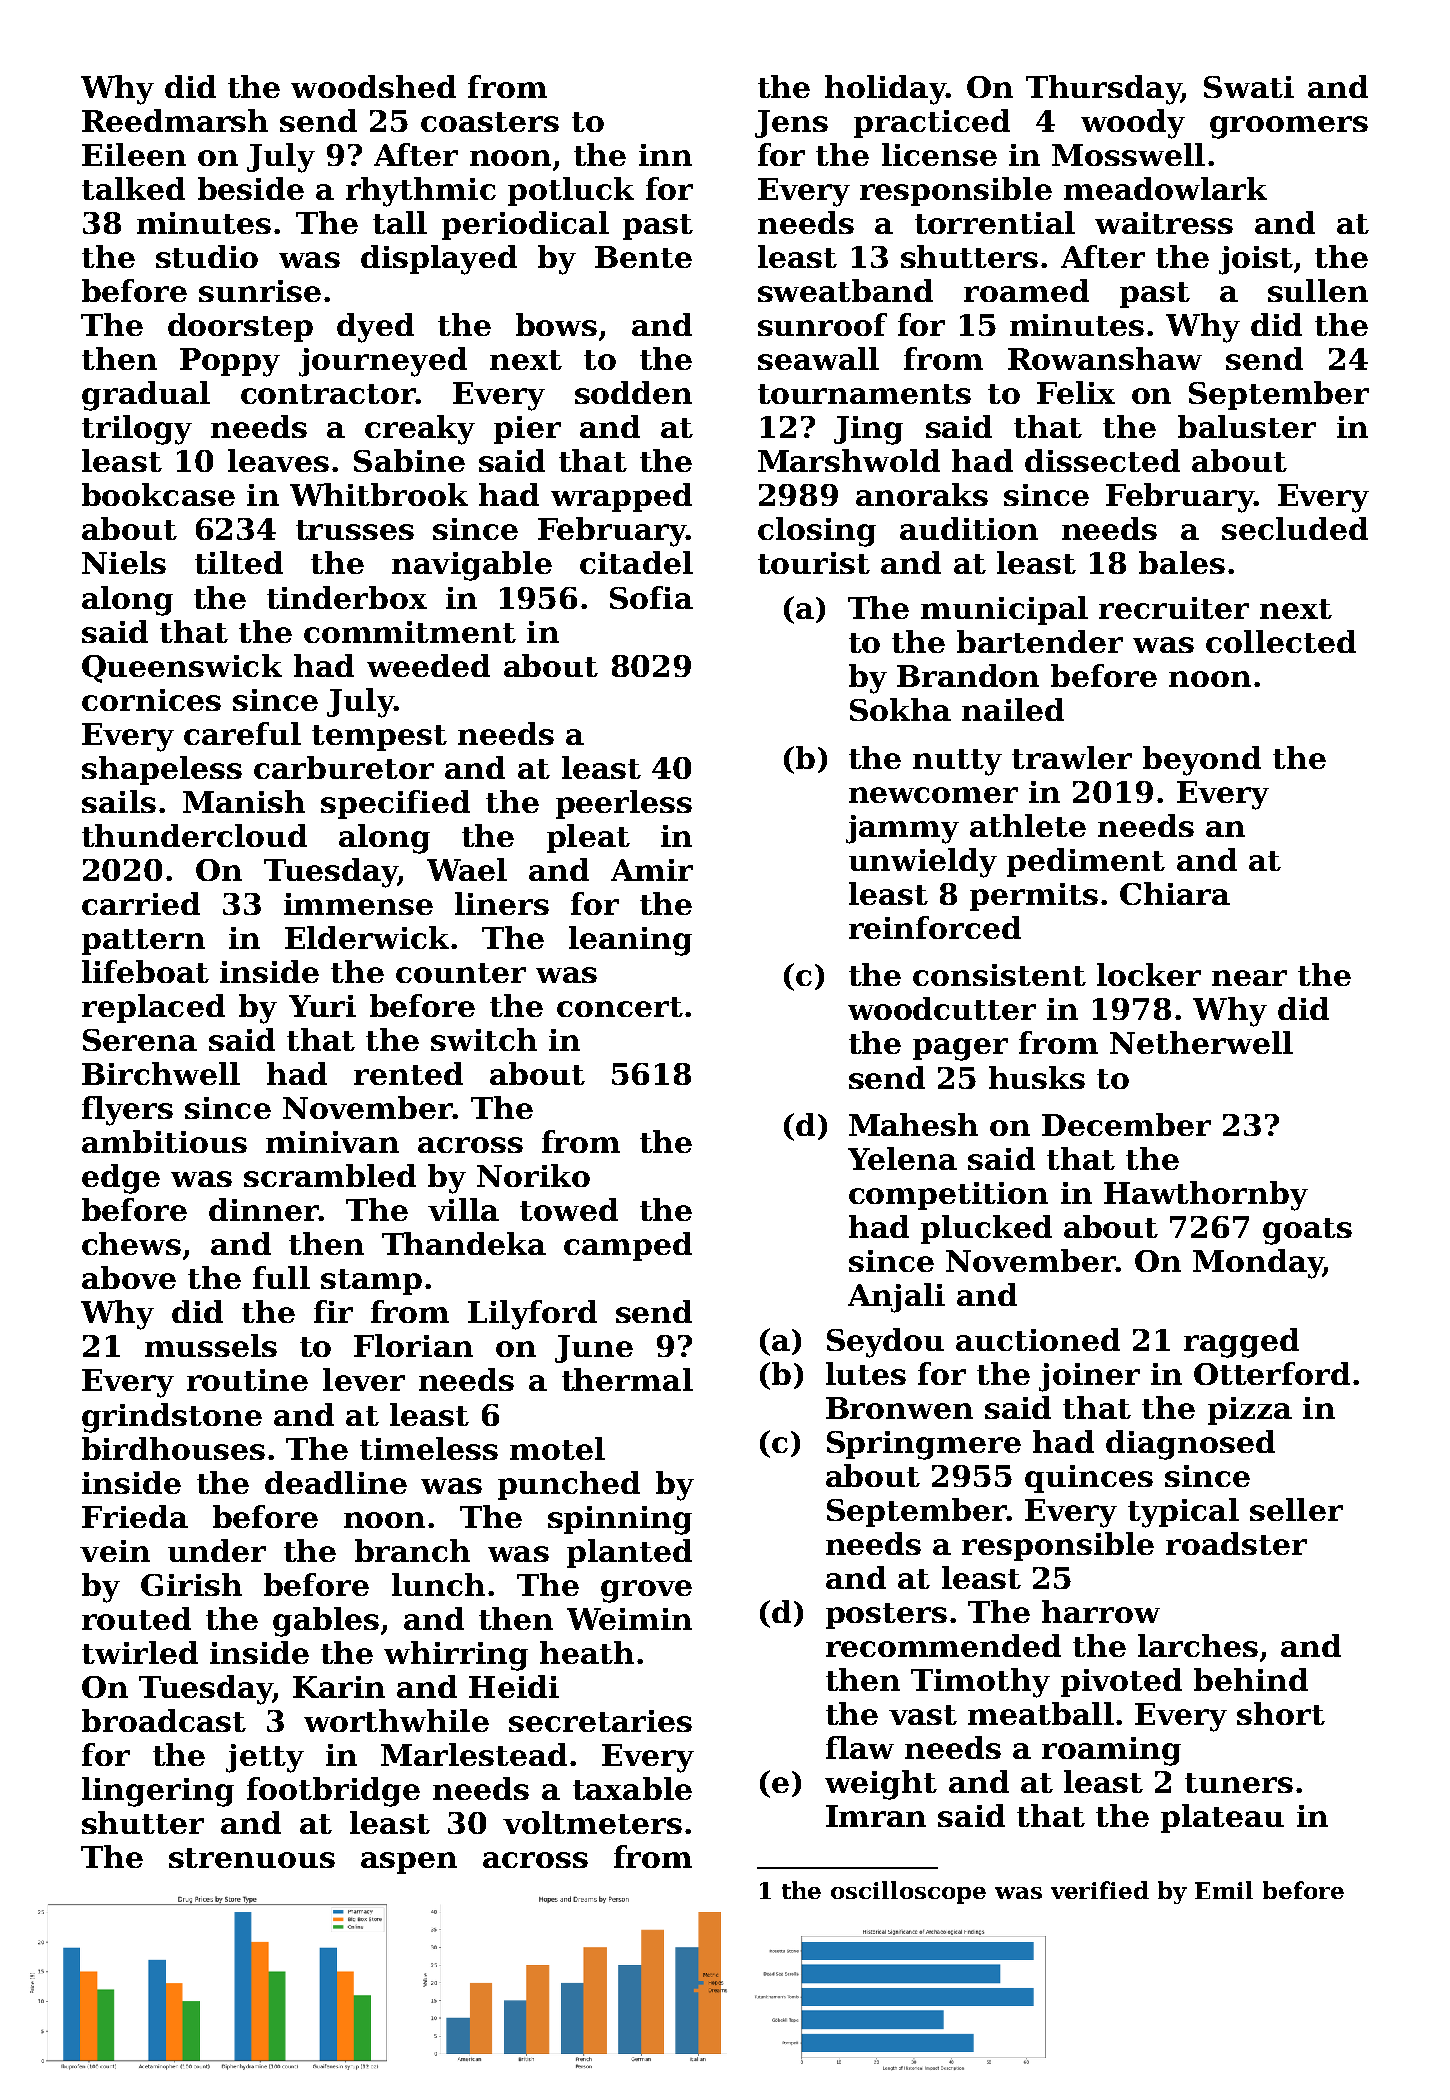 This screenshot has height=2100, width=1450. I want to click on sullen, so click(1318, 290).
